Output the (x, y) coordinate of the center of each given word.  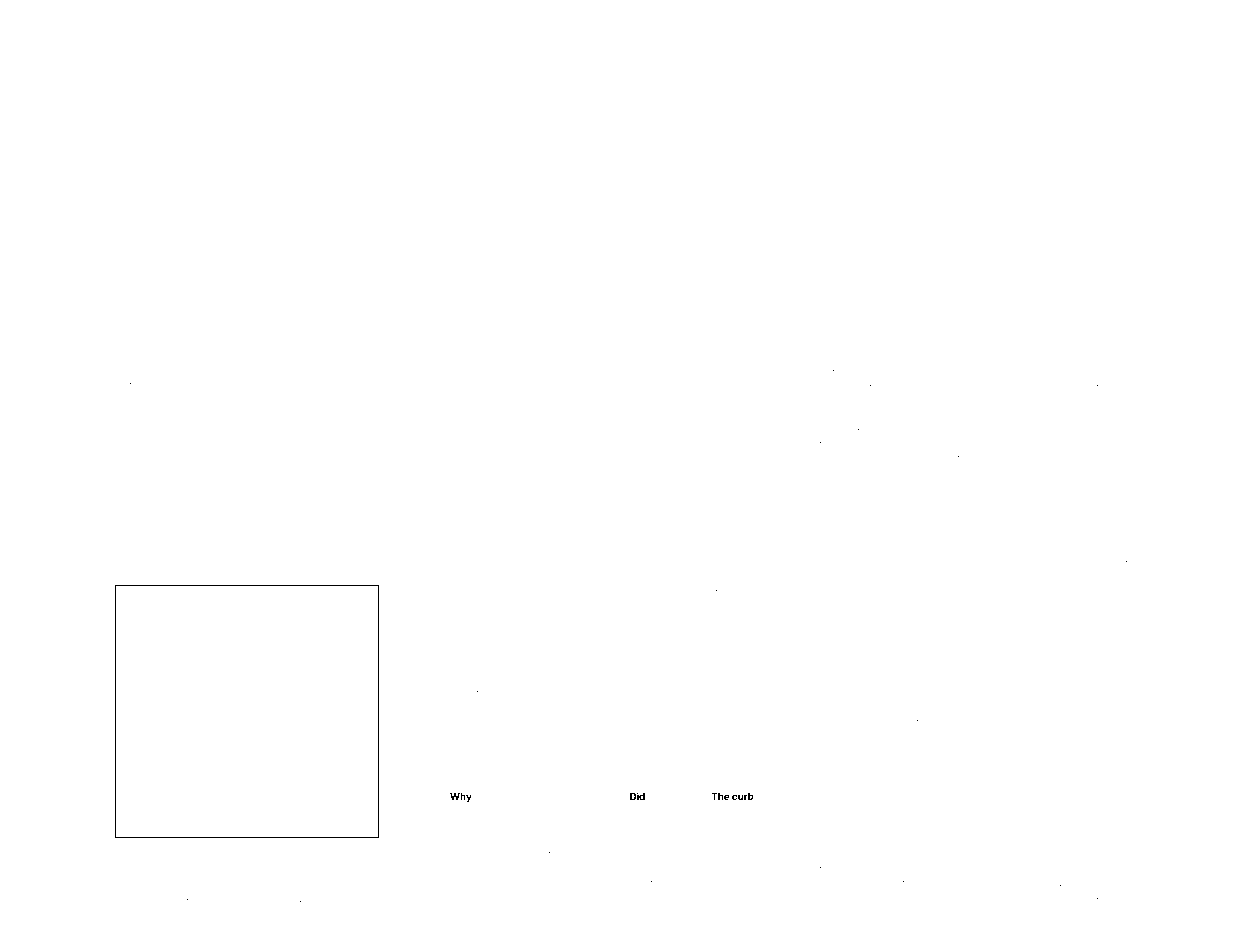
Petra (900, 358)
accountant (128, 903)
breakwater (670, 387)
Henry (214, 431)
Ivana (910, 900)
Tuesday (763, 901)
